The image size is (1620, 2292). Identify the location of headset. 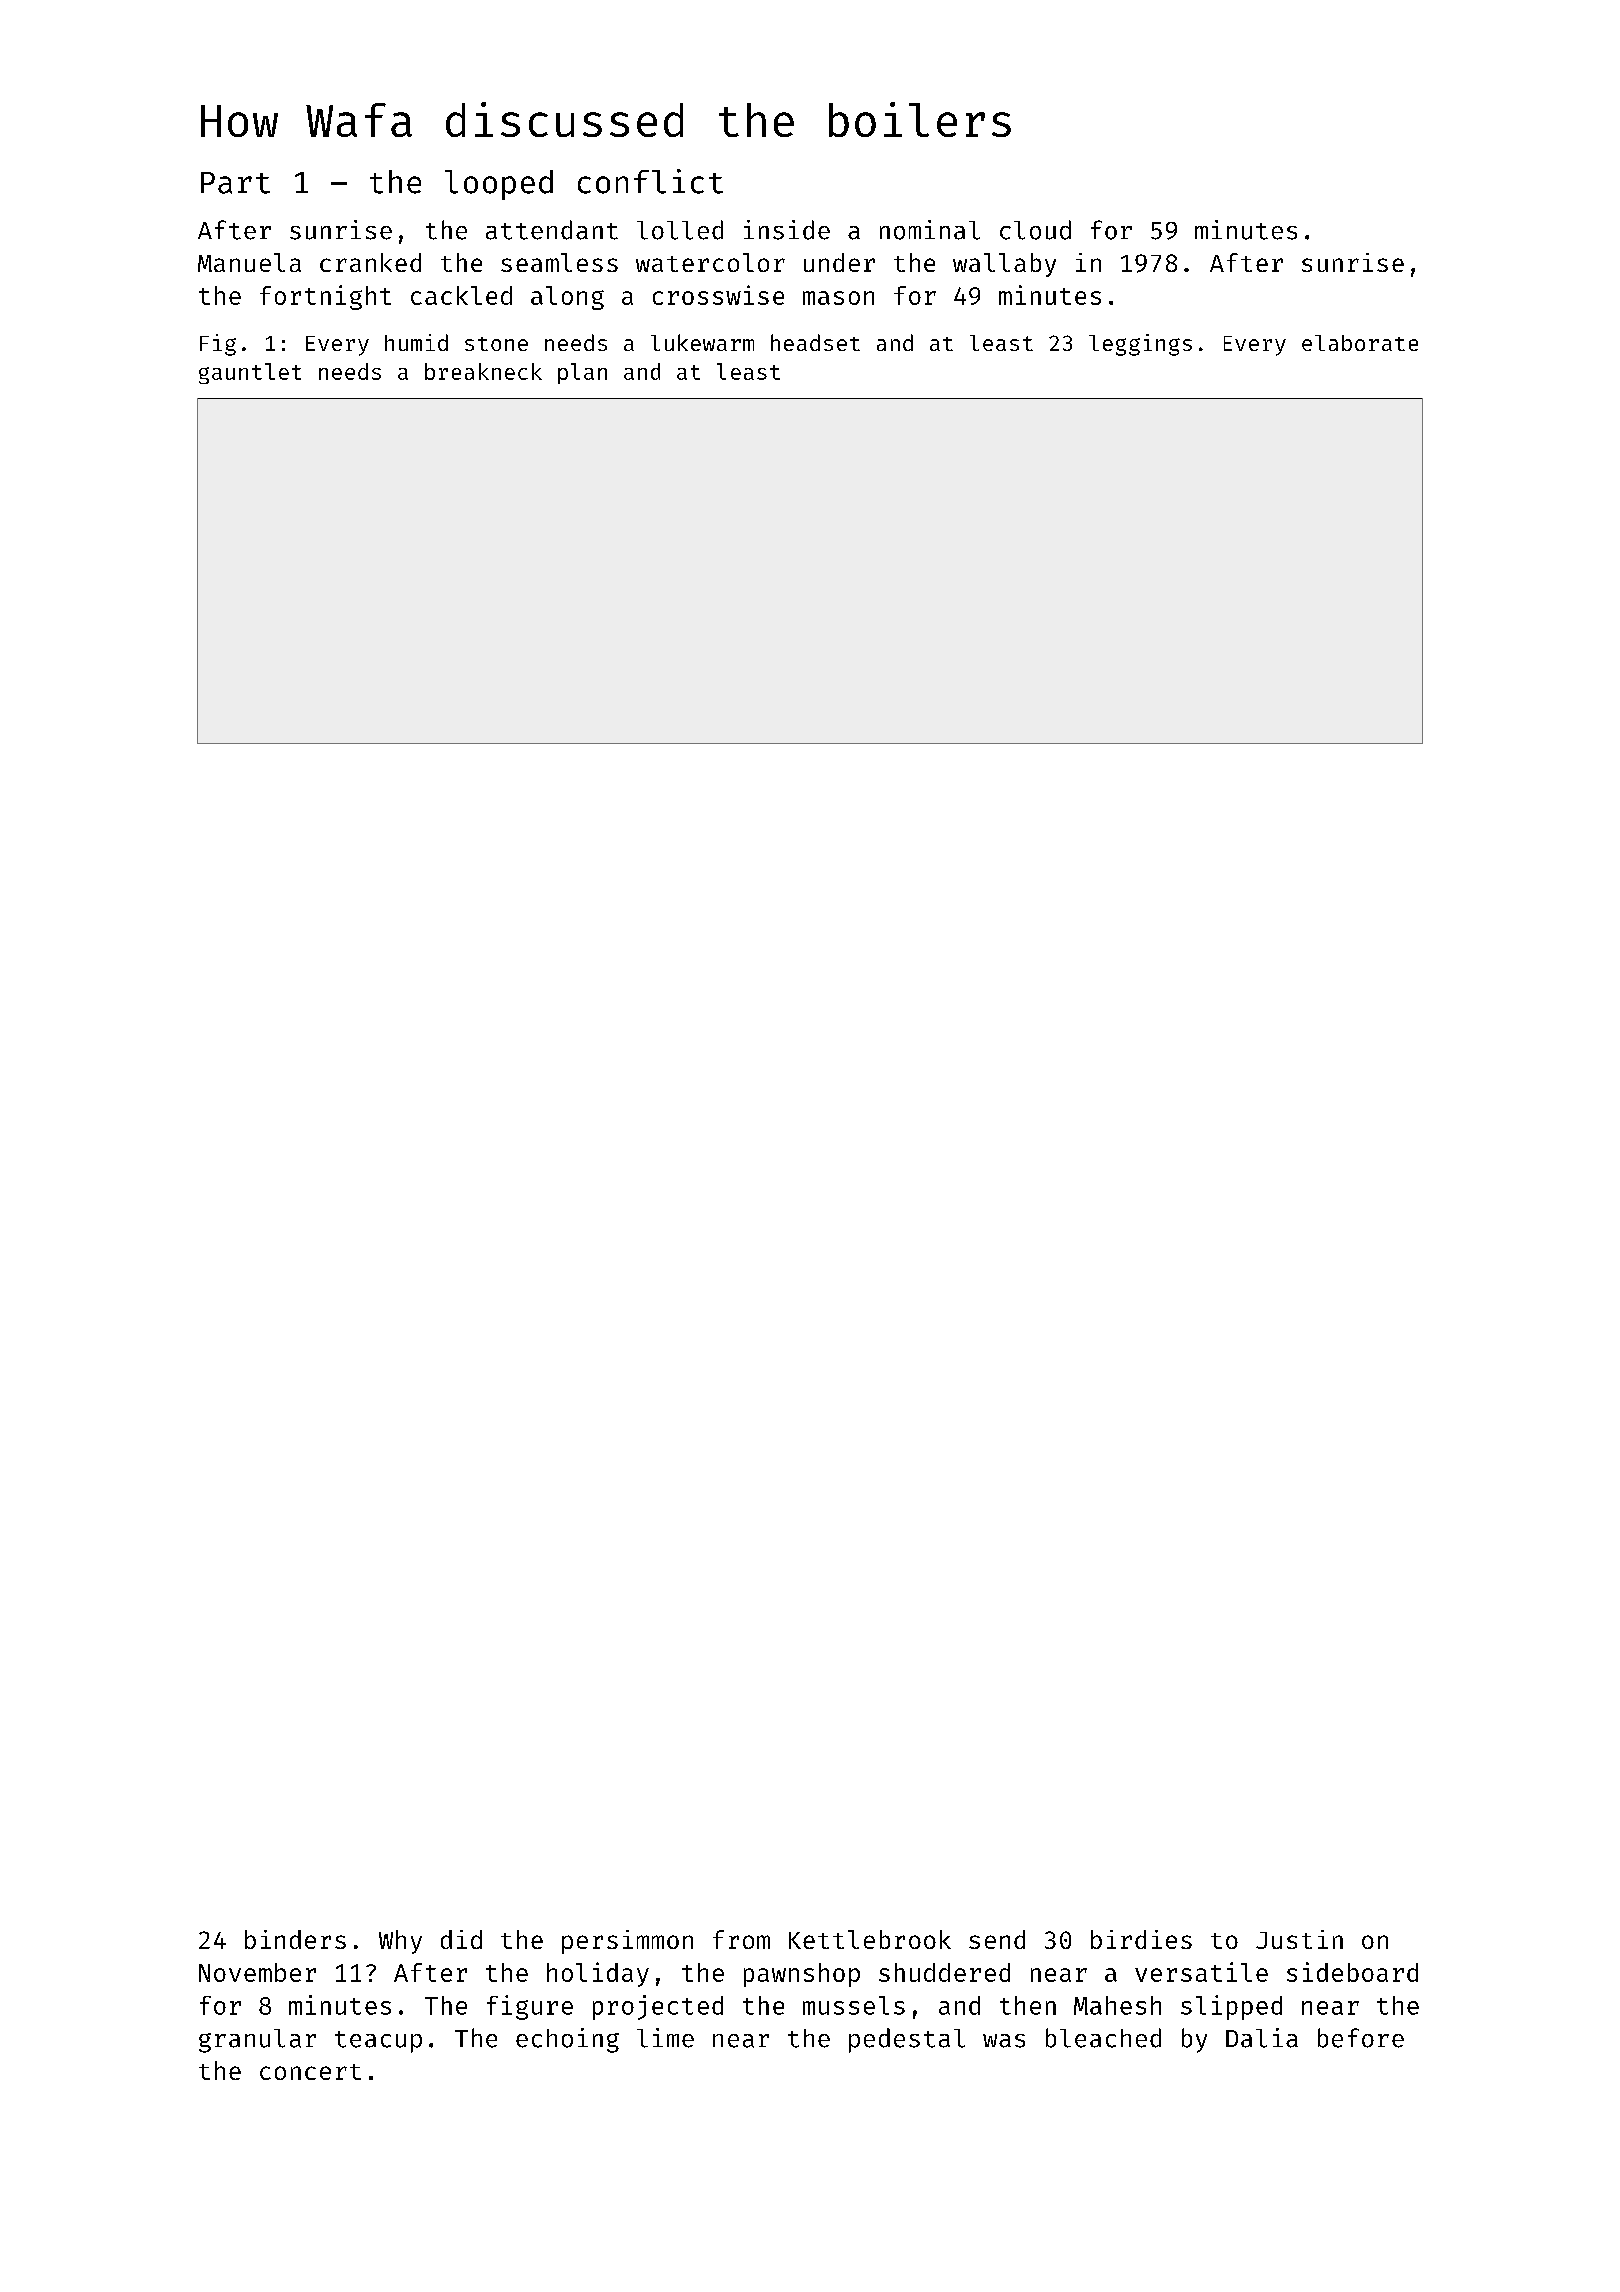
(815, 342).
